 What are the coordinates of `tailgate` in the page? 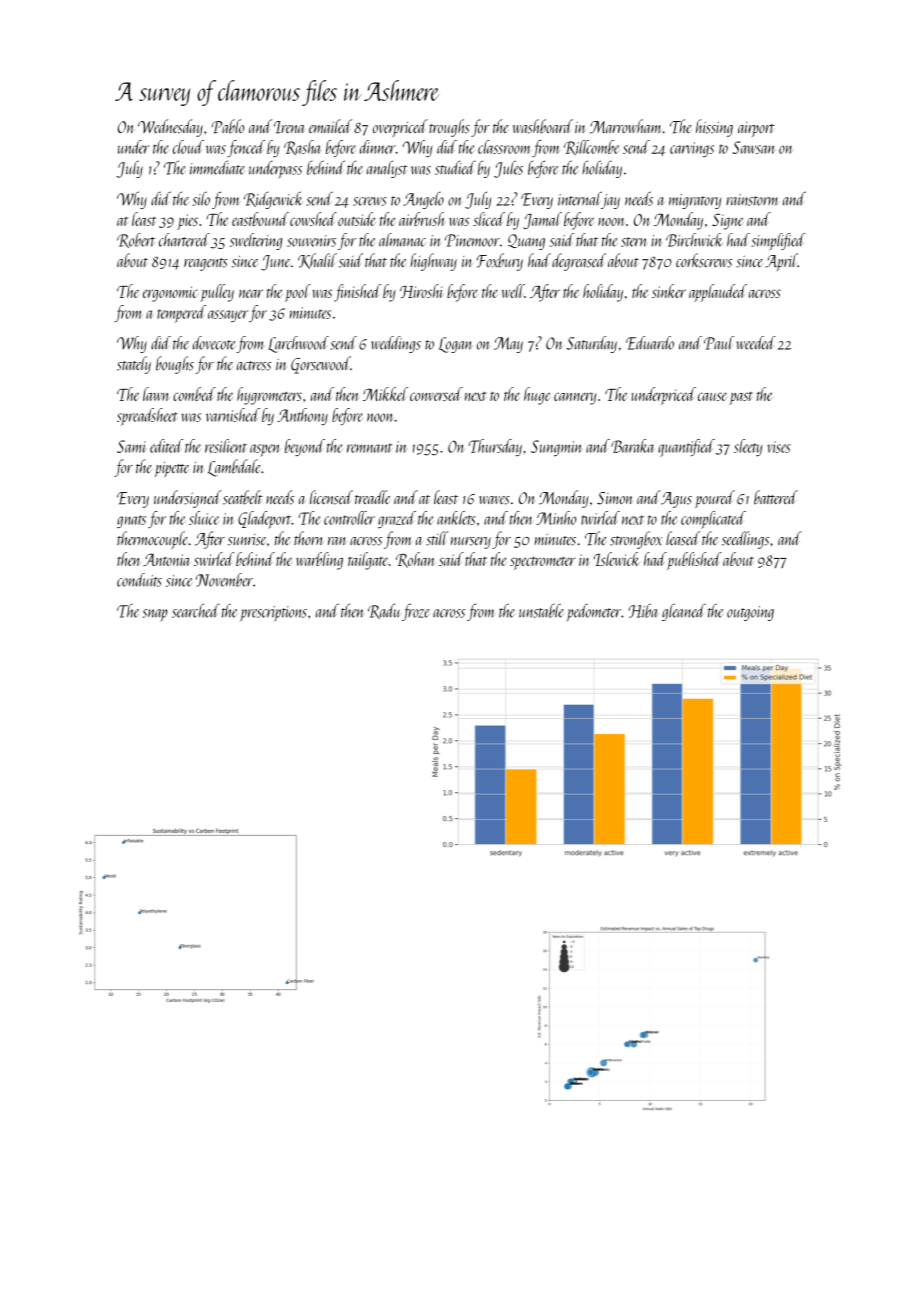 It's located at (368, 561).
